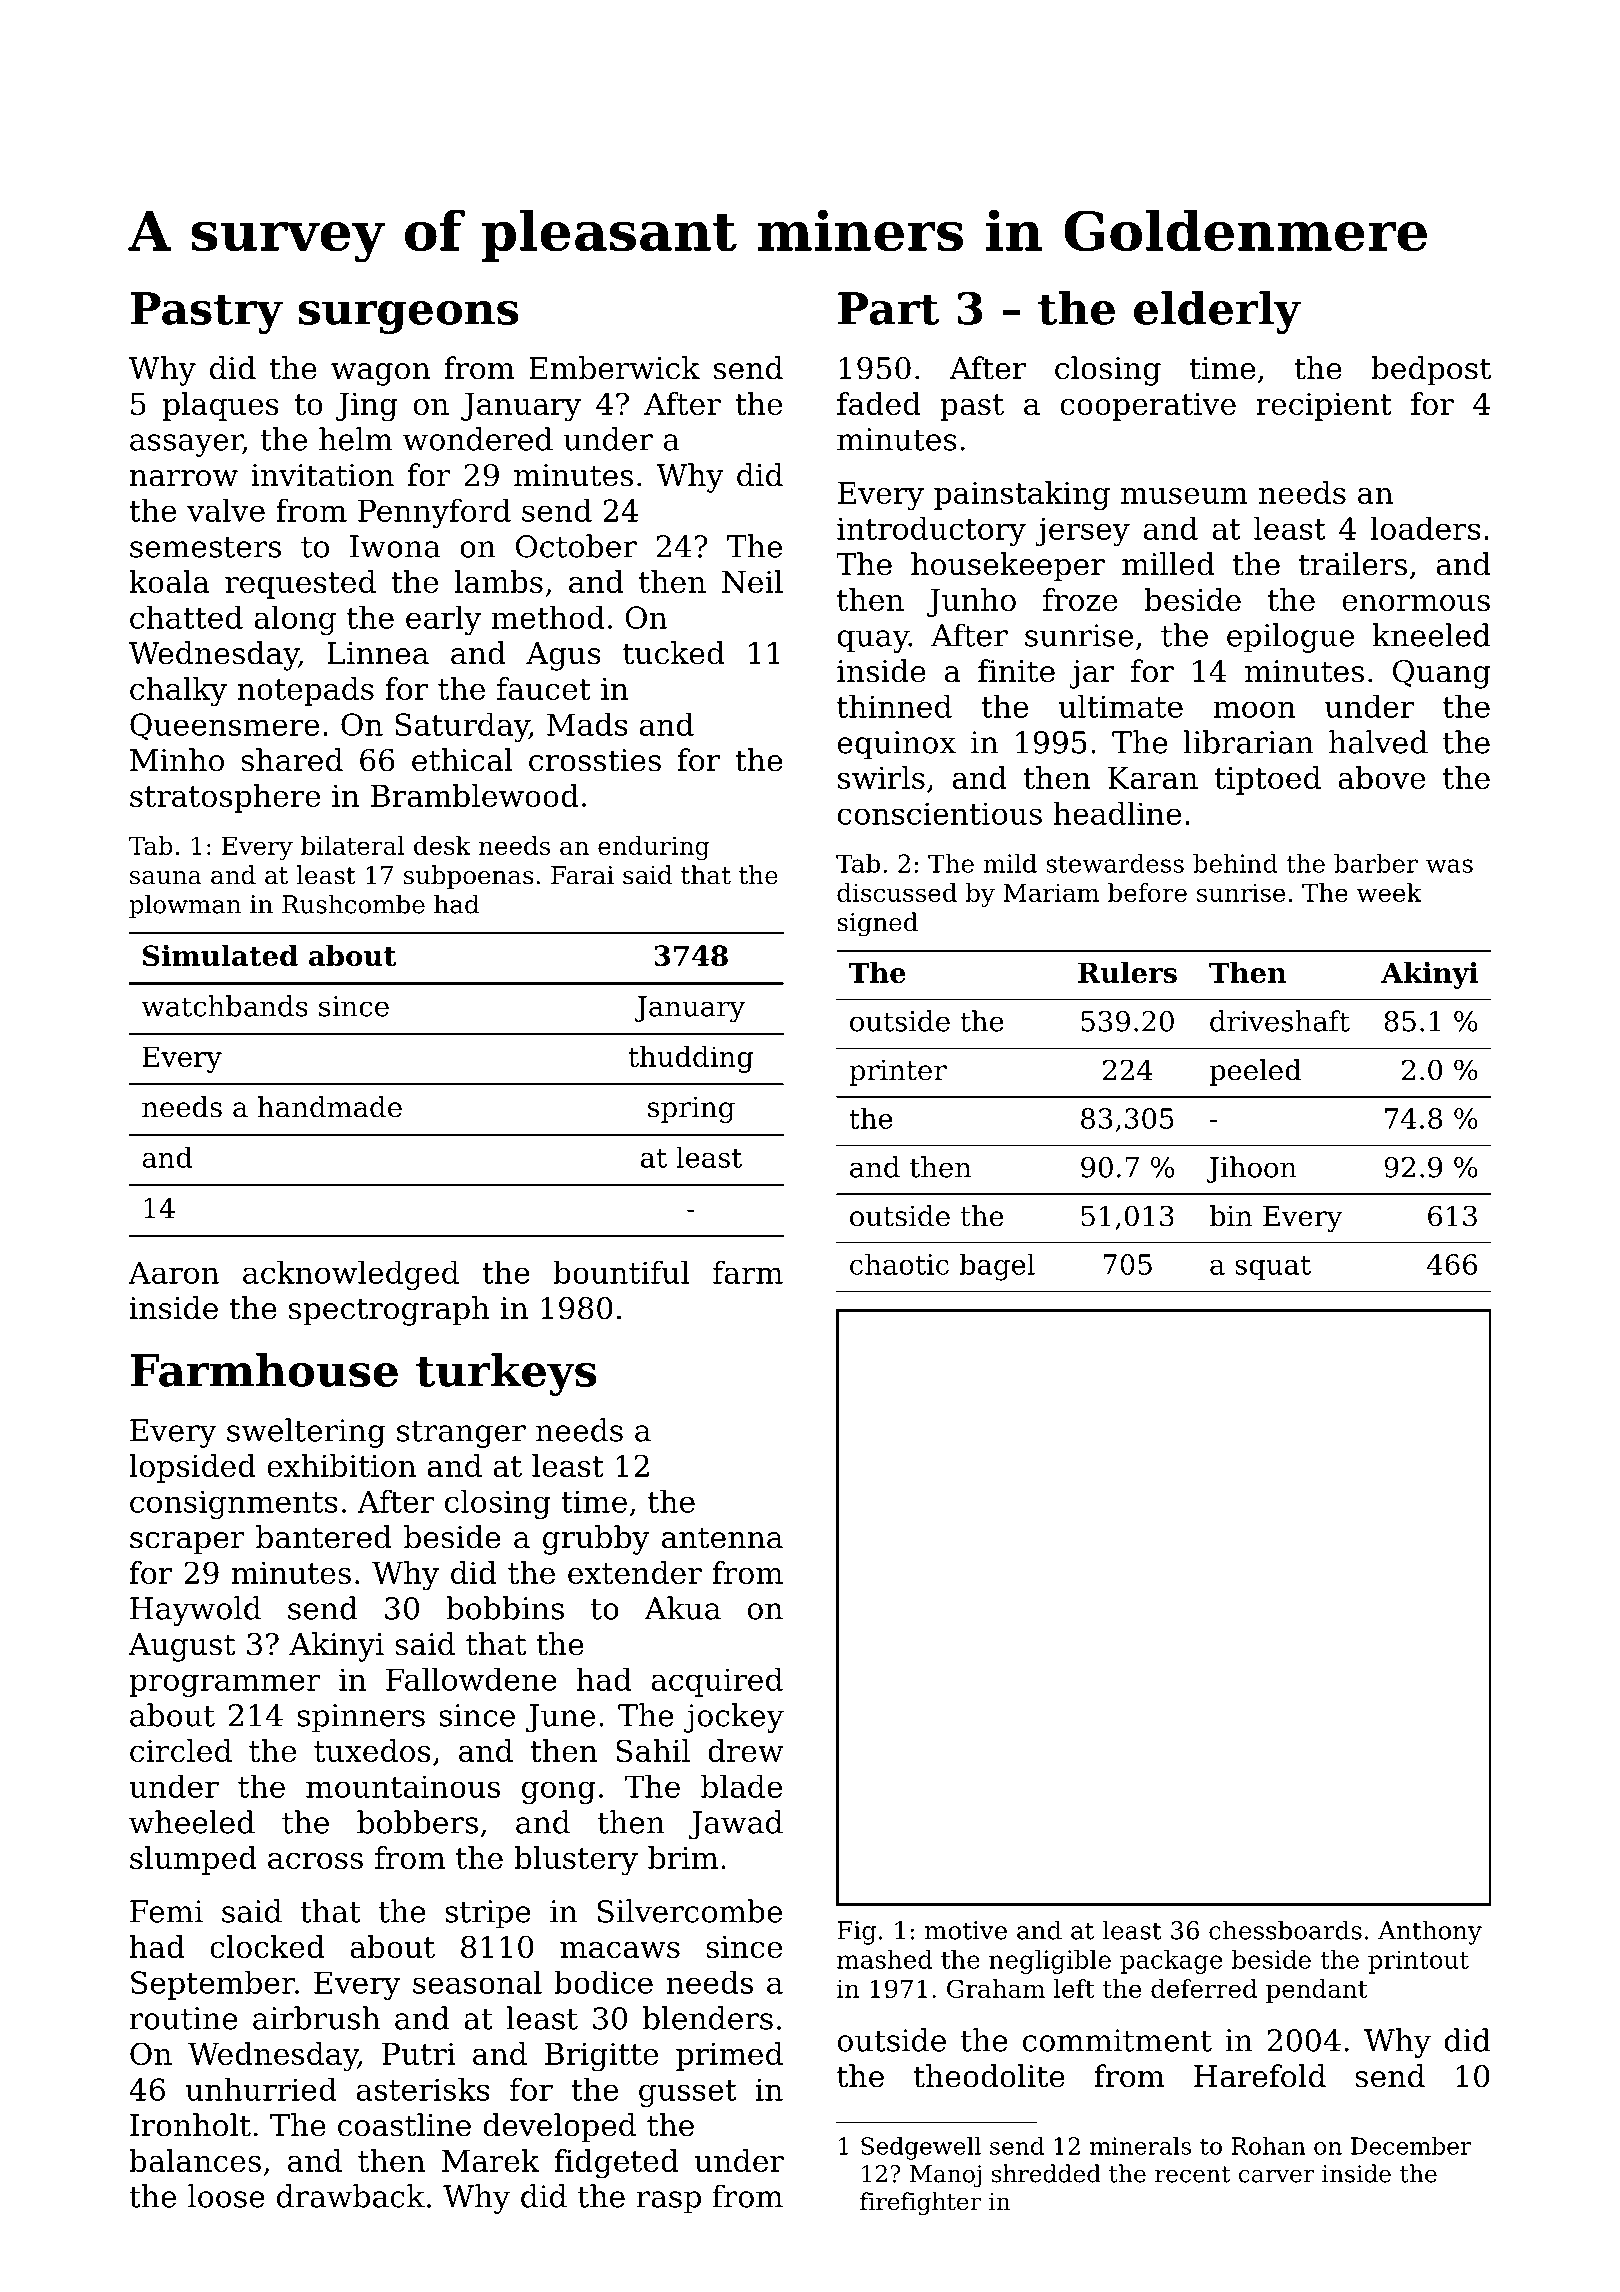 The image size is (1620, 2292). I want to click on Aaron, so click(173, 1272).
